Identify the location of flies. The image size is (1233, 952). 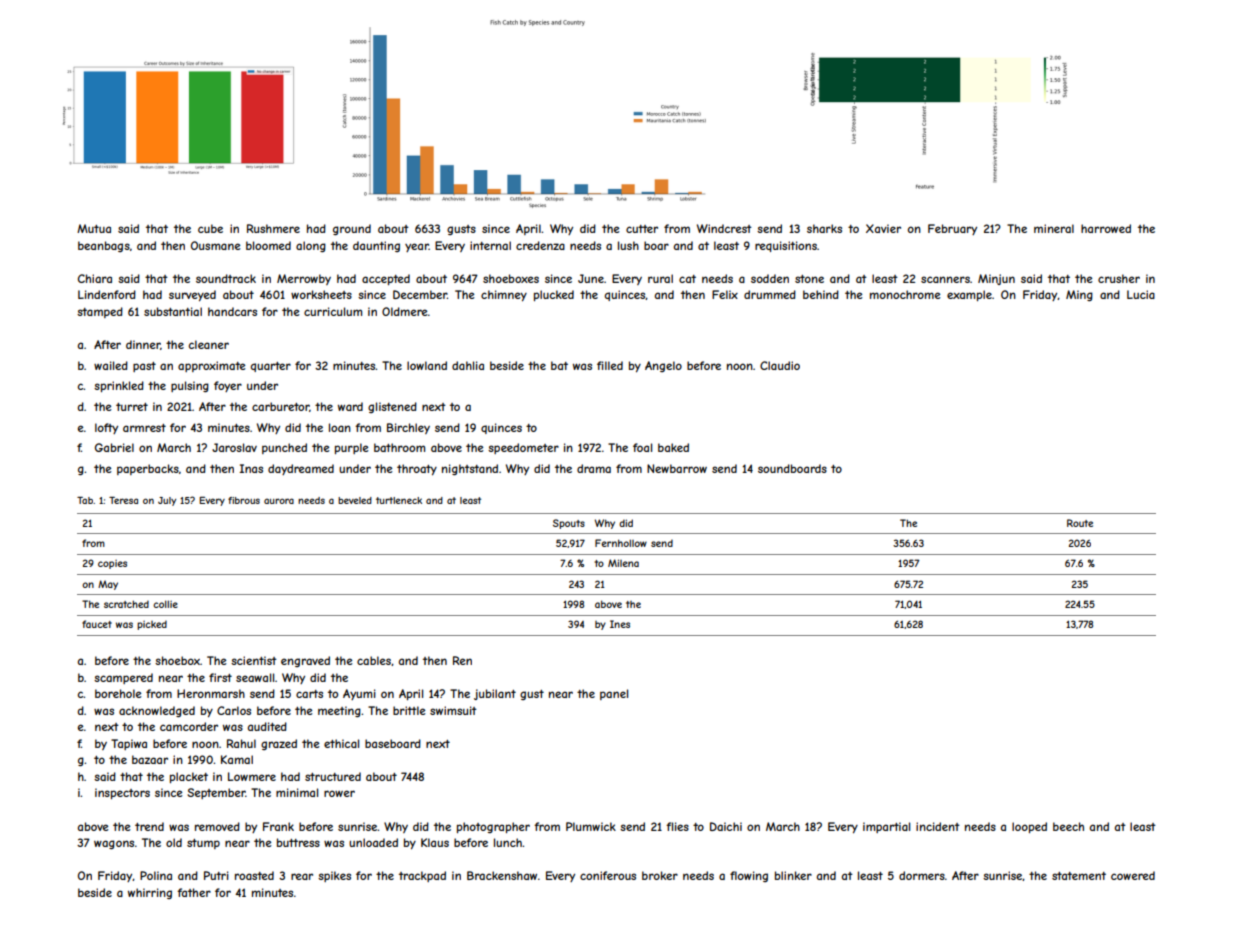
(677, 826).
